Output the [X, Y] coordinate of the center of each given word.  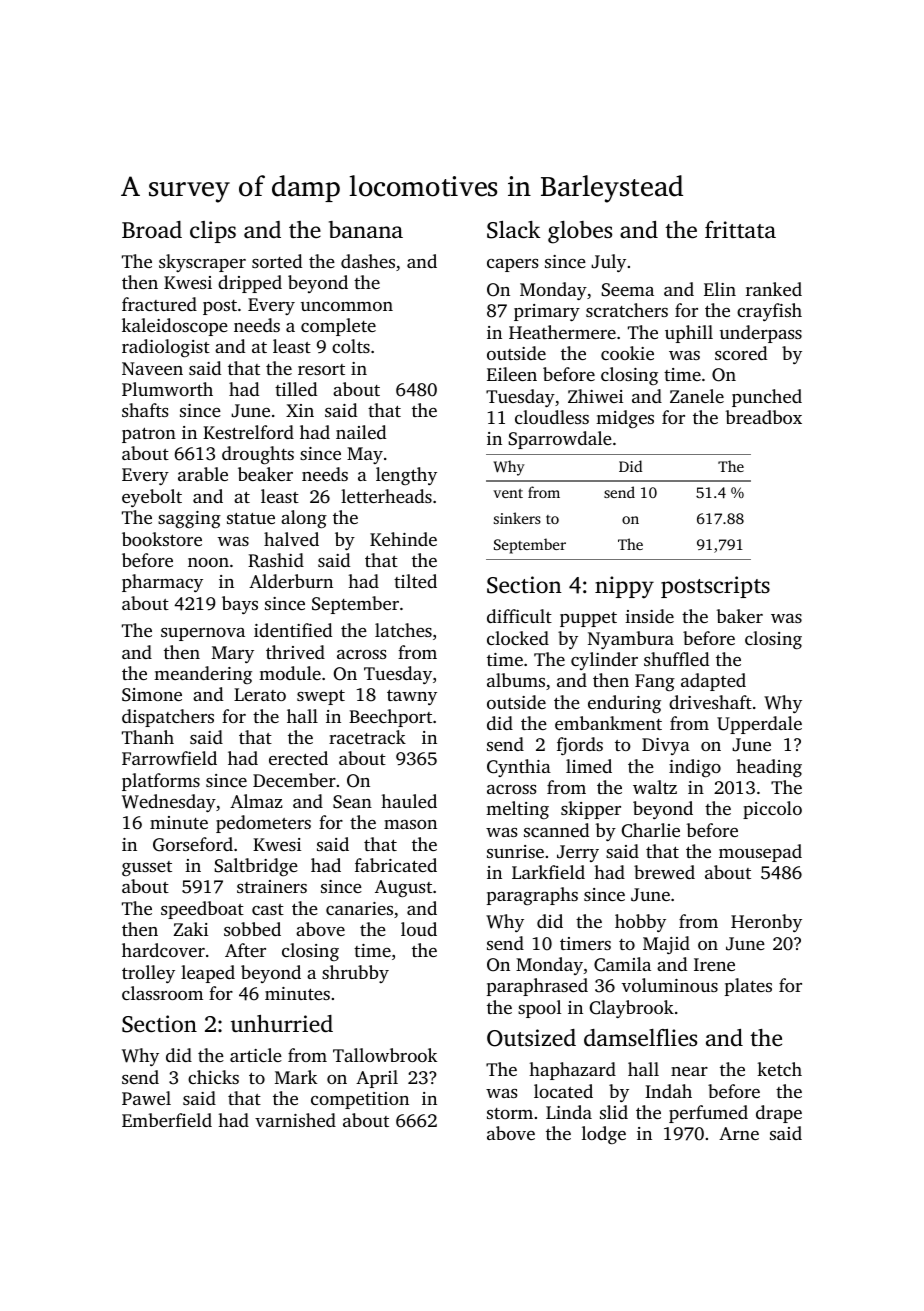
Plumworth [167, 389]
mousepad [760, 853]
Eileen [512, 374]
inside [649, 616]
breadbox [763, 417]
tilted [415, 581]
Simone [152, 695]
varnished [295, 1120]
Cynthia [519, 768]
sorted [277, 261]
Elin [720, 289]
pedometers [263, 824]
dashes [368, 261]
